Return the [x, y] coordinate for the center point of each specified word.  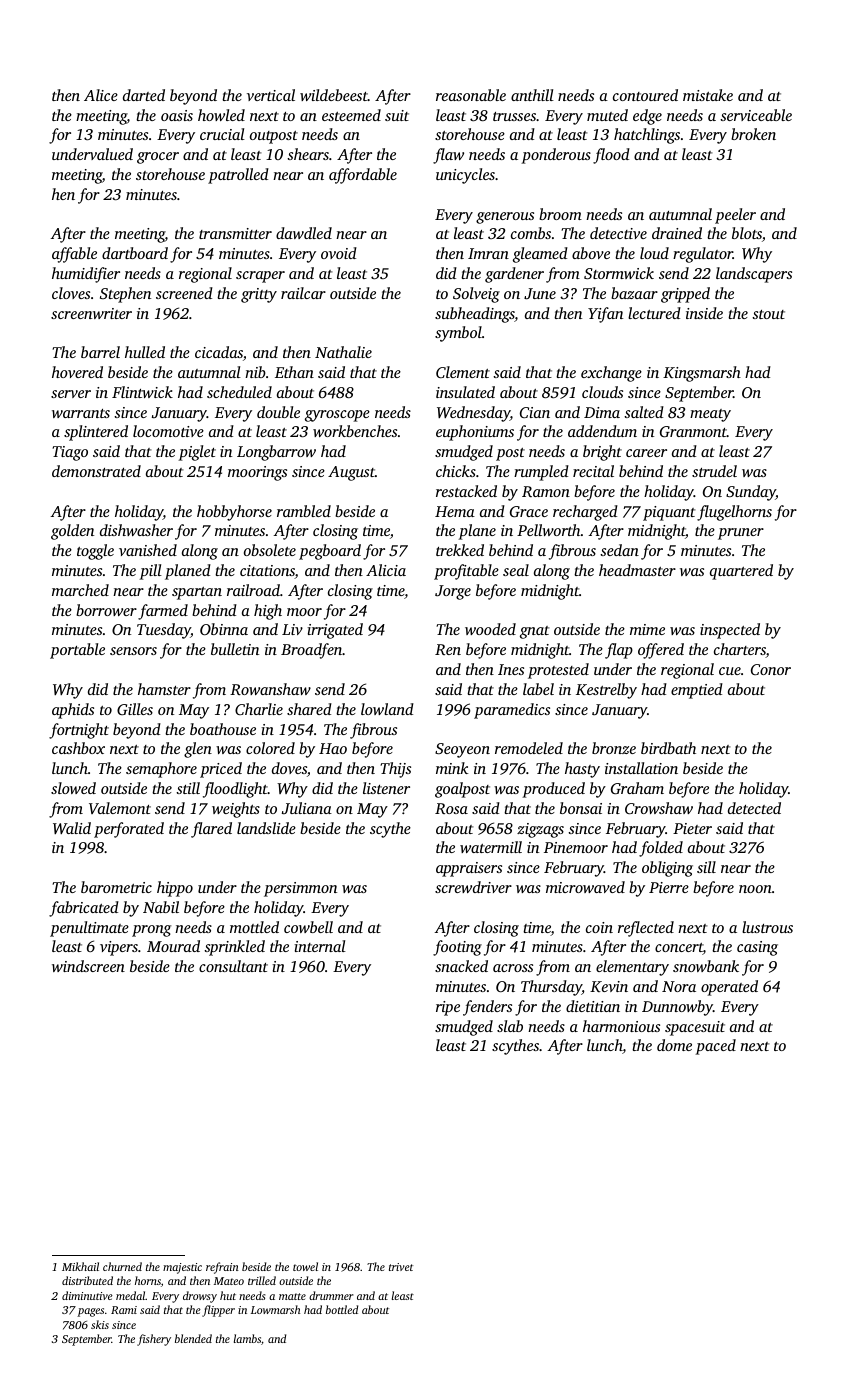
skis [100, 1324]
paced [715, 1047]
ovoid [339, 253]
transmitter [235, 233]
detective [618, 233]
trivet [401, 1267]
